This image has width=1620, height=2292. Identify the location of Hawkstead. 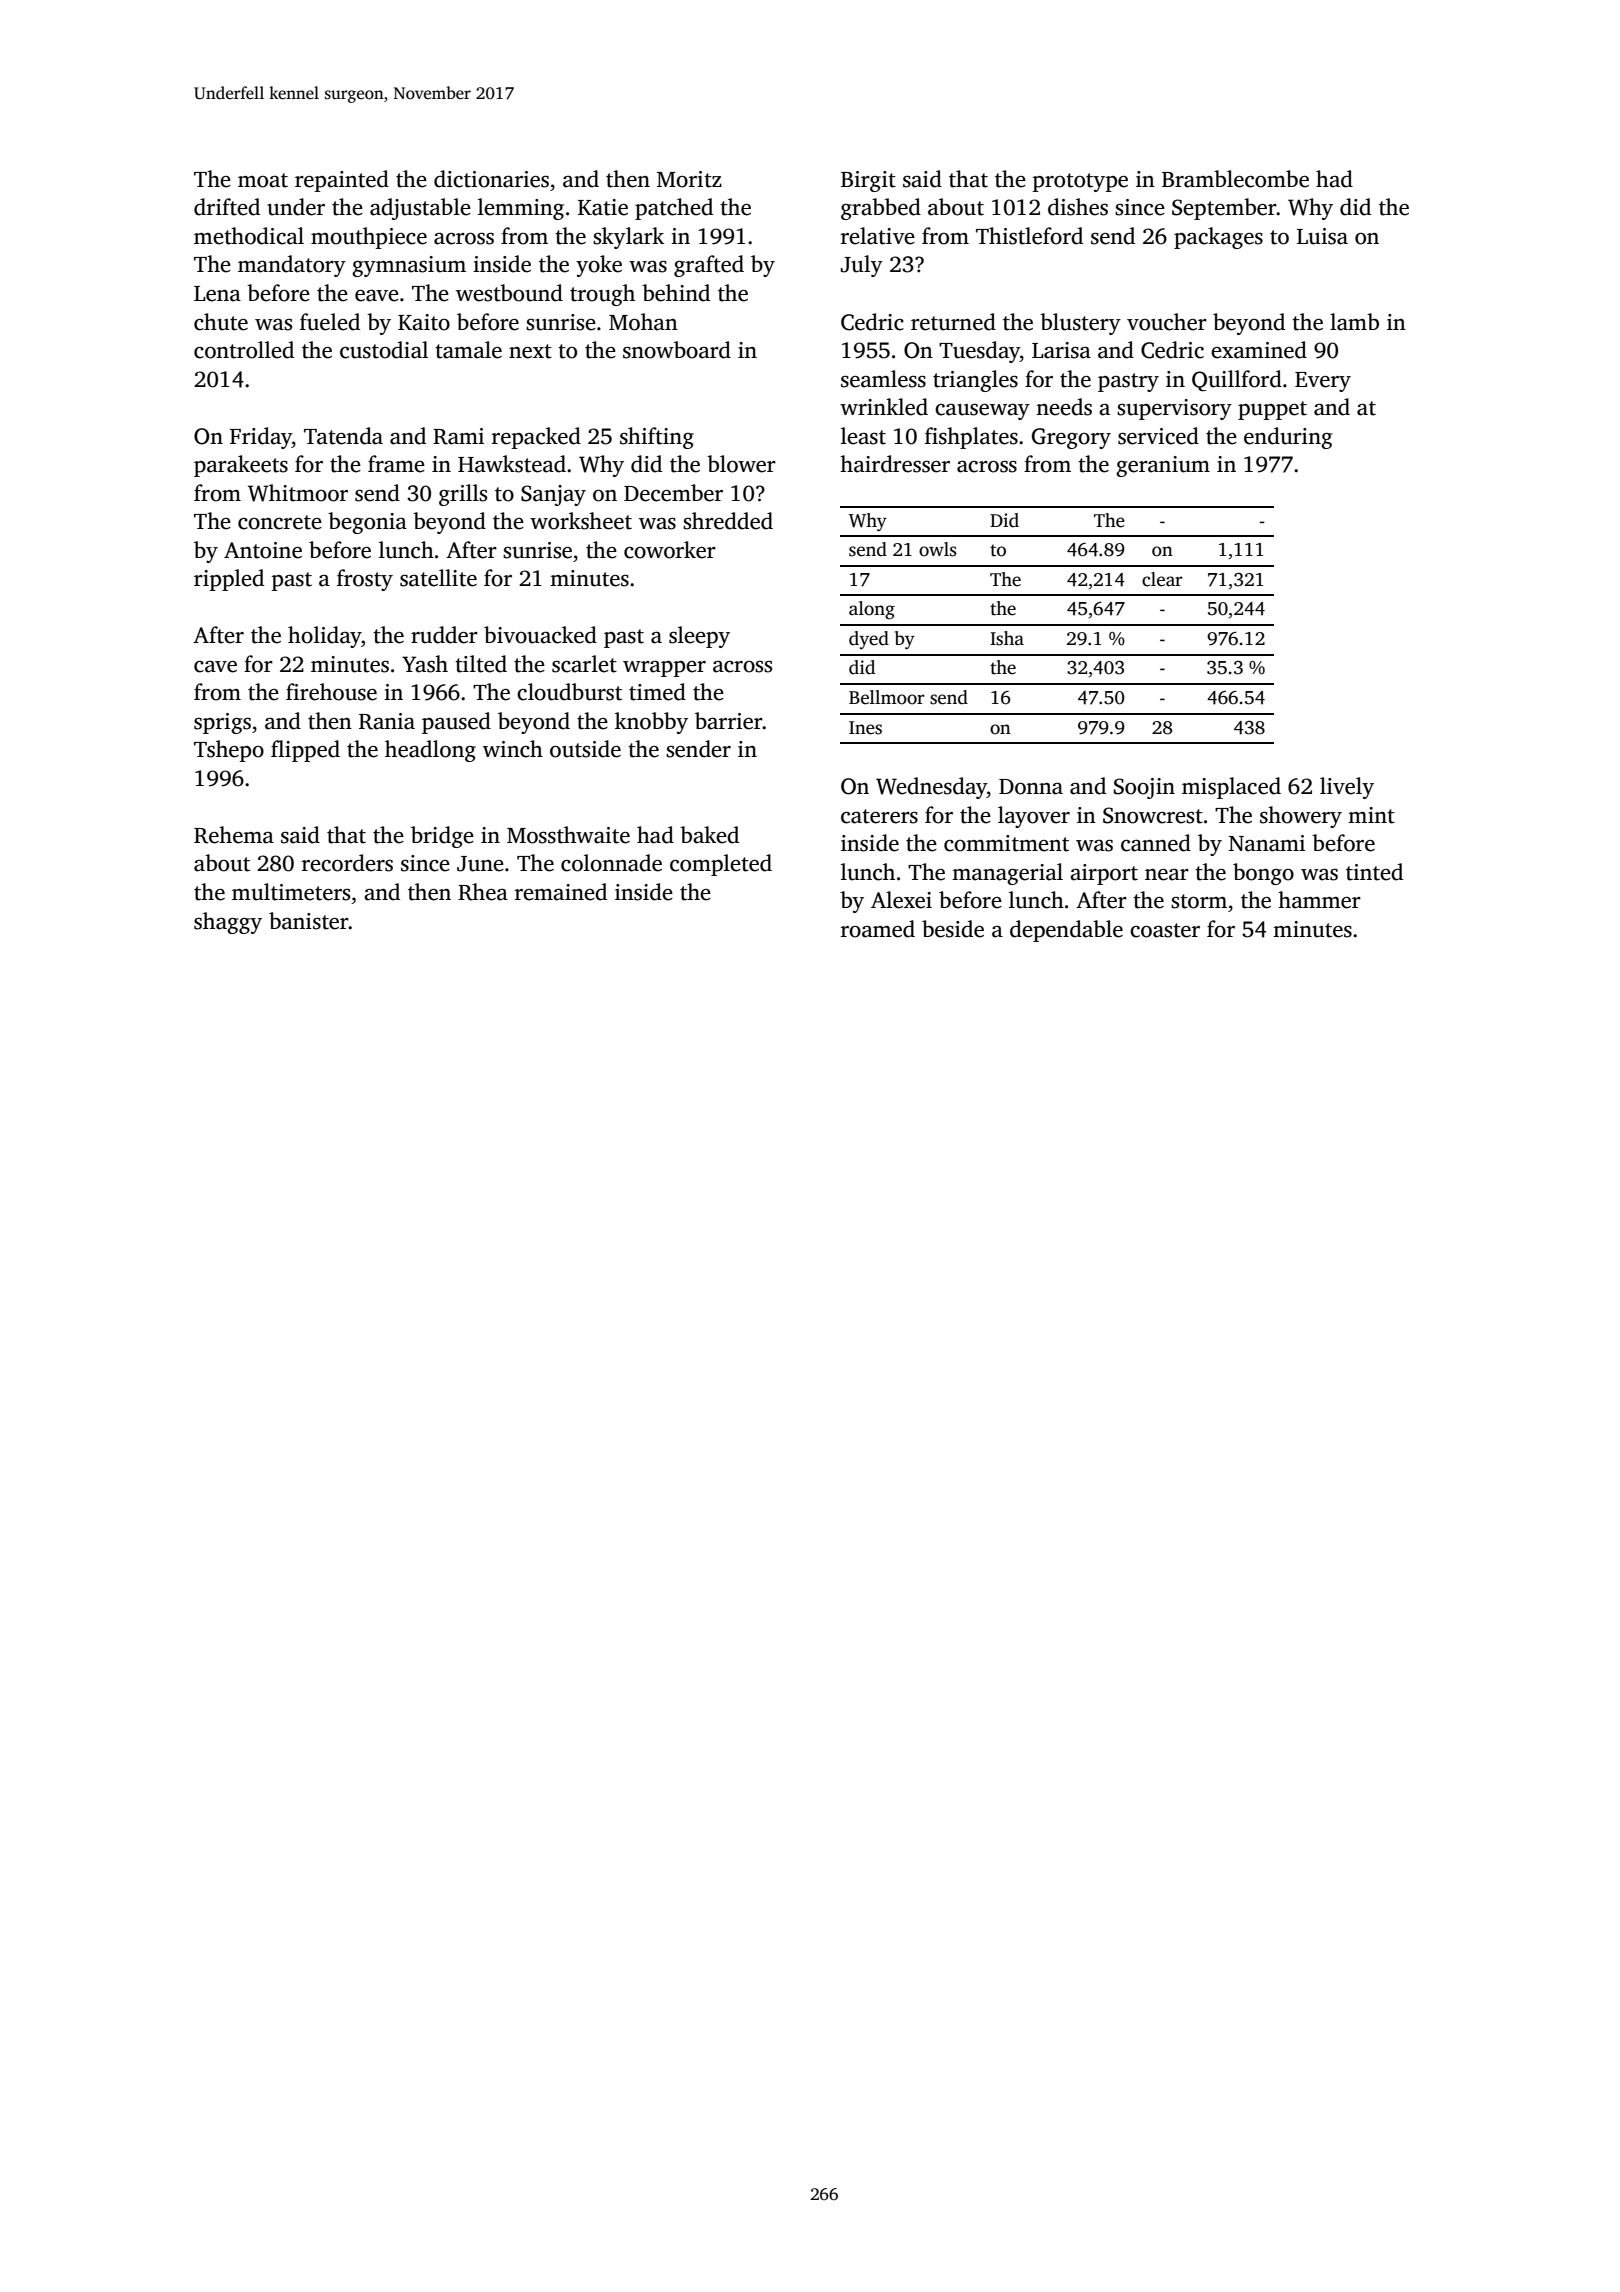
(512, 464).
